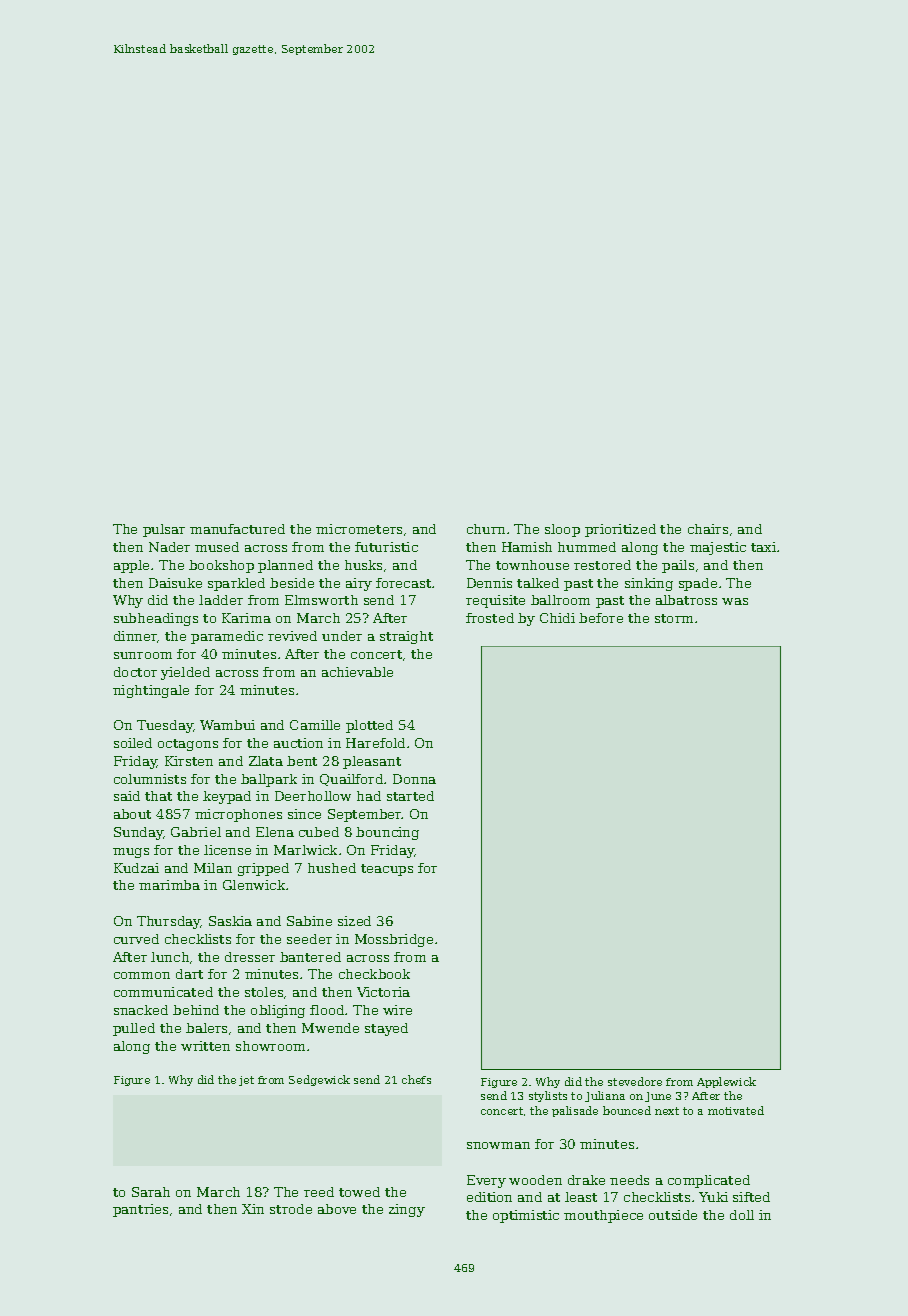 This page has width=908, height=1316. I want to click on pulsar, so click(164, 530).
